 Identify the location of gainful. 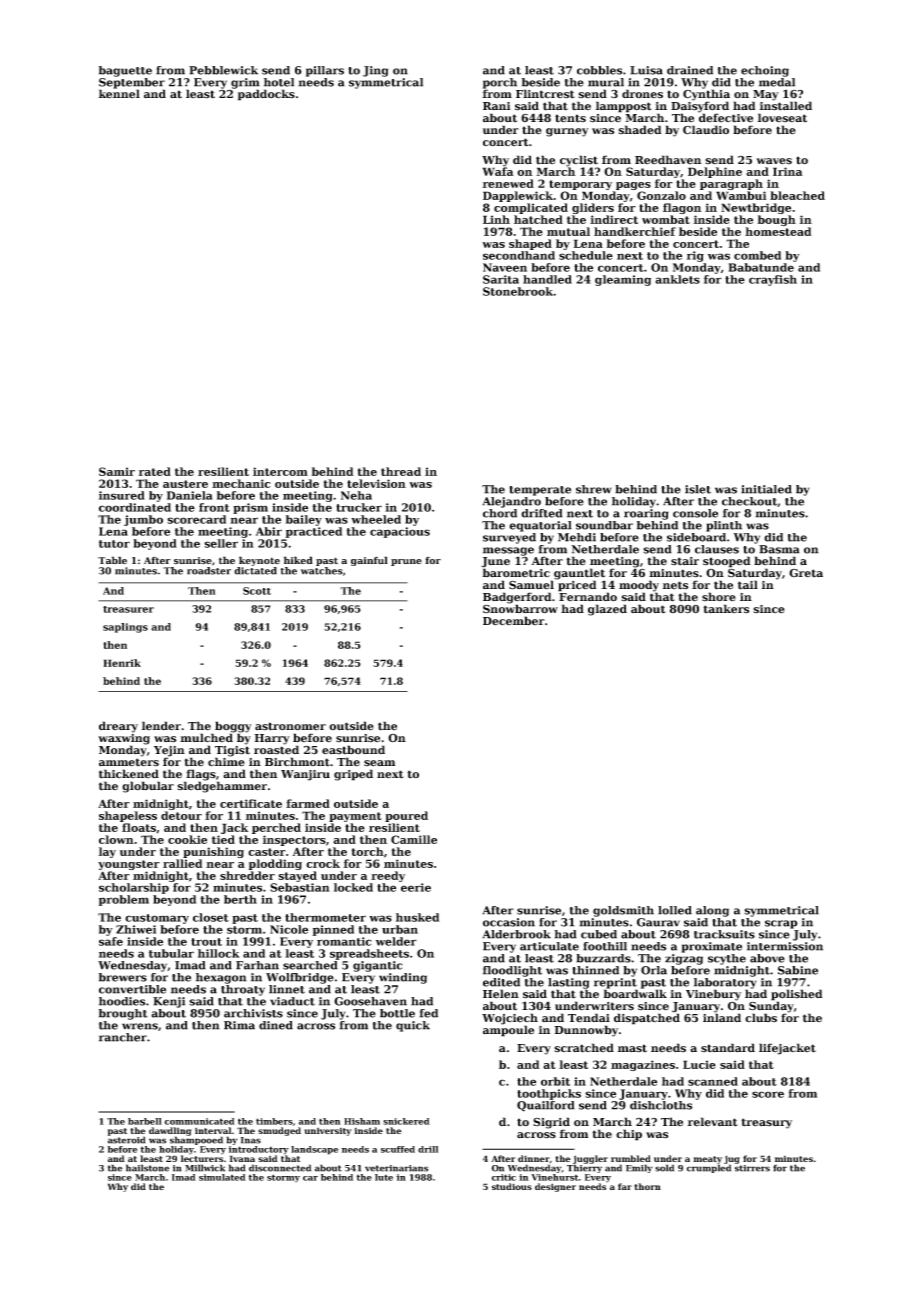
(369, 561).
